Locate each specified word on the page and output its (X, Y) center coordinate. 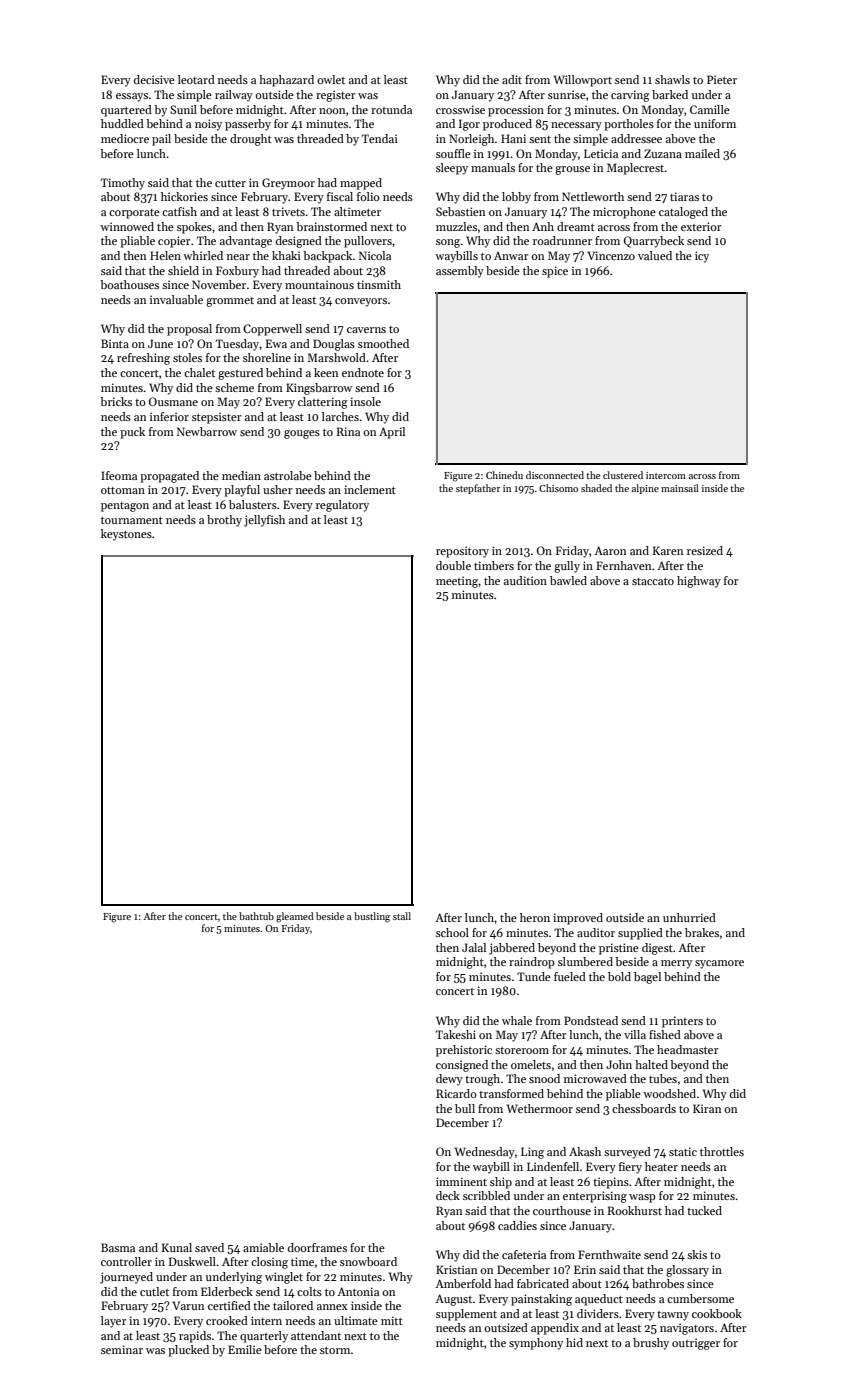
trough (482, 1080)
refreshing (143, 359)
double (453, 565)
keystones (126, 535)
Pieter (722, 79)
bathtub (256, 916)
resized (705, 550)
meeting (457, 582)
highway (699, 582)
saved (209, 1247)
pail (161, 140)
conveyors (361, 302)
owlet (331, 79)
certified (229, 1305)
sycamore (719, 964)
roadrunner (562, 240)
